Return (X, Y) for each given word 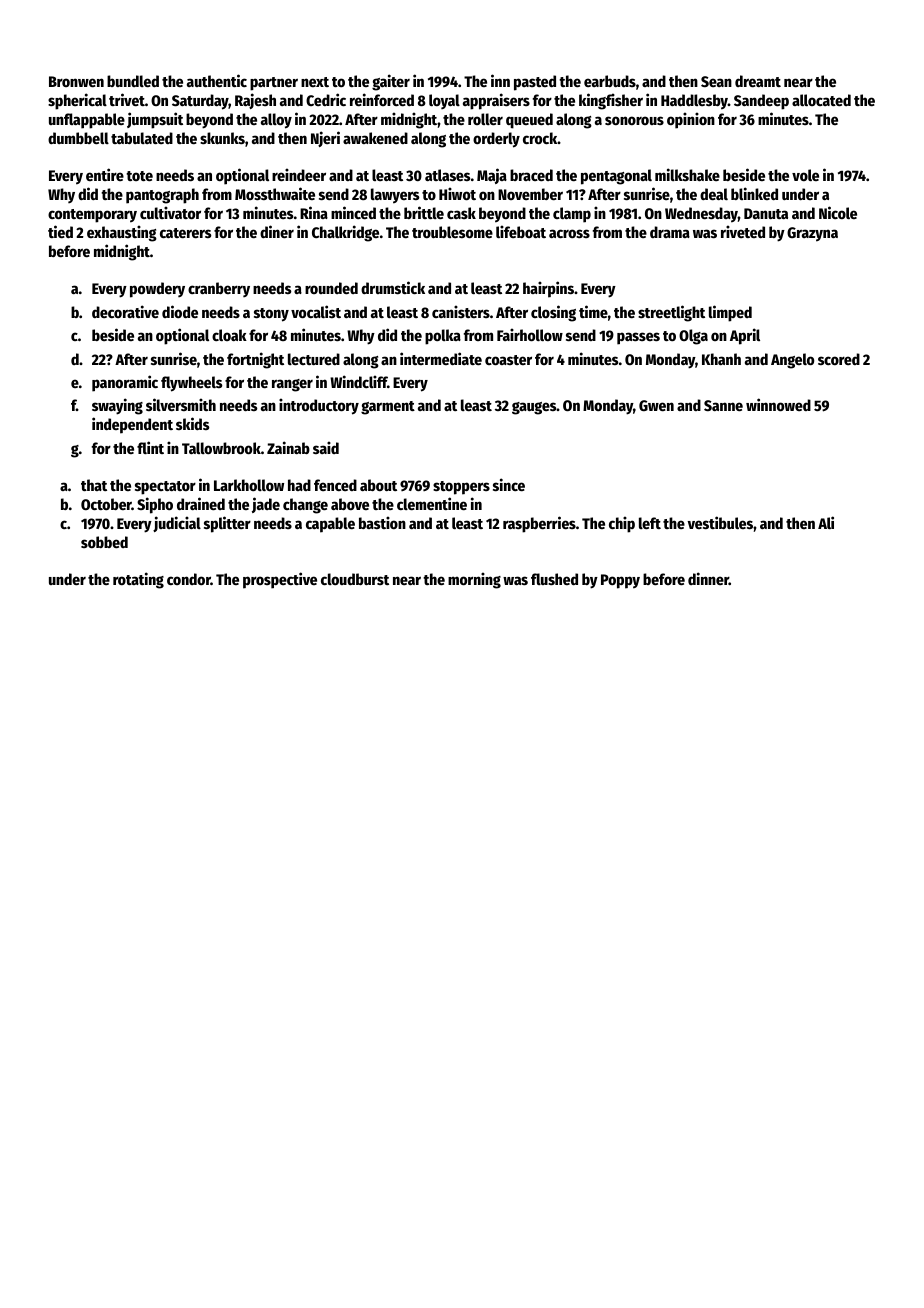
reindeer (299, 174)
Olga (693, 337)
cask (461, 213)
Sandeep (761, 102)
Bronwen (76, 81)
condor (189, 579)
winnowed (778, 404)
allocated (821, 100)
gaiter (391, 82)
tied (60, 231)
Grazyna (812, 234)
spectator (165, 488)
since (509, 484)
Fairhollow (530, 334)
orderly (496, 140)
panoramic (125, 383)
